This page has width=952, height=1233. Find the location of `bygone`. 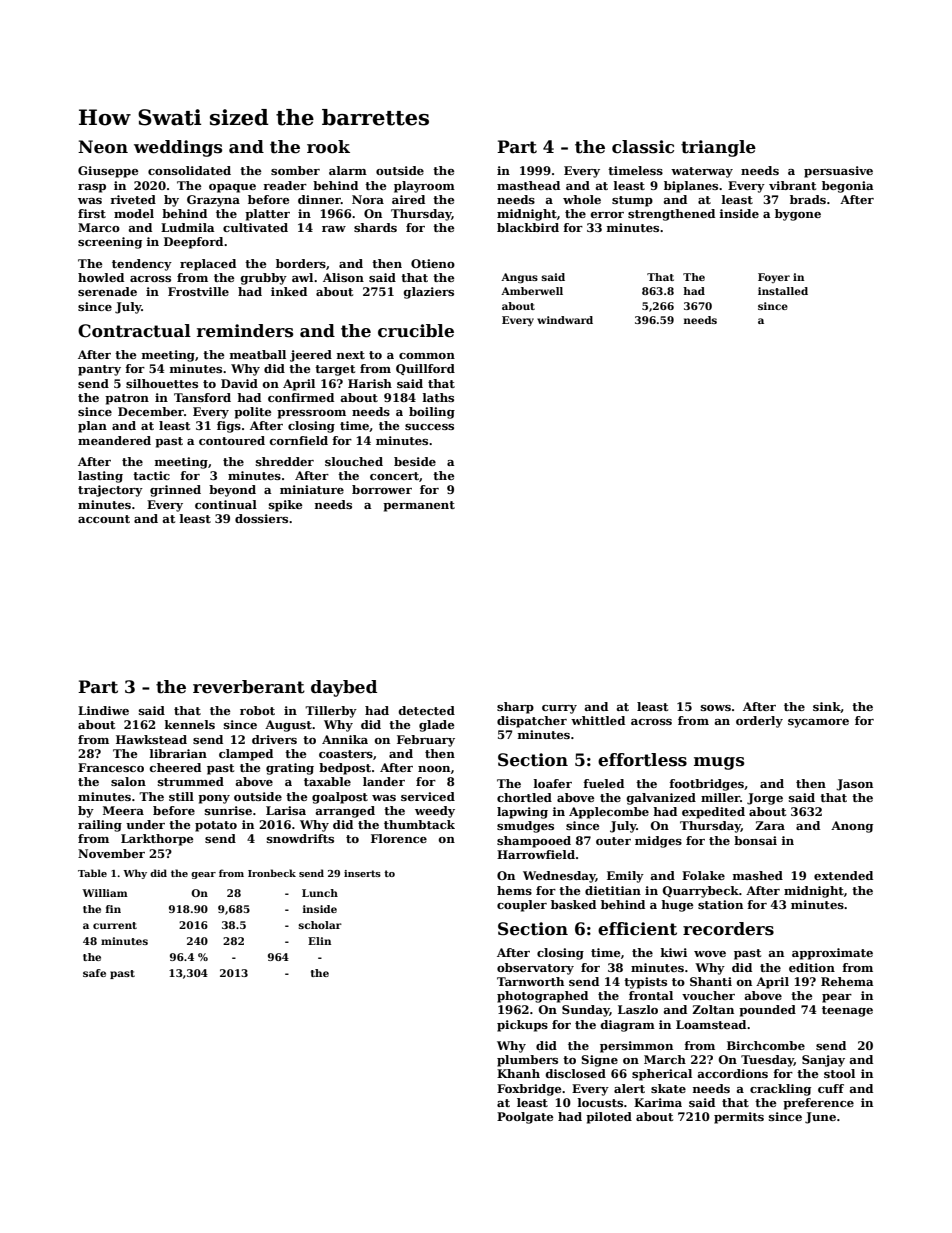

bygone is located at coordinates (798, 215).
